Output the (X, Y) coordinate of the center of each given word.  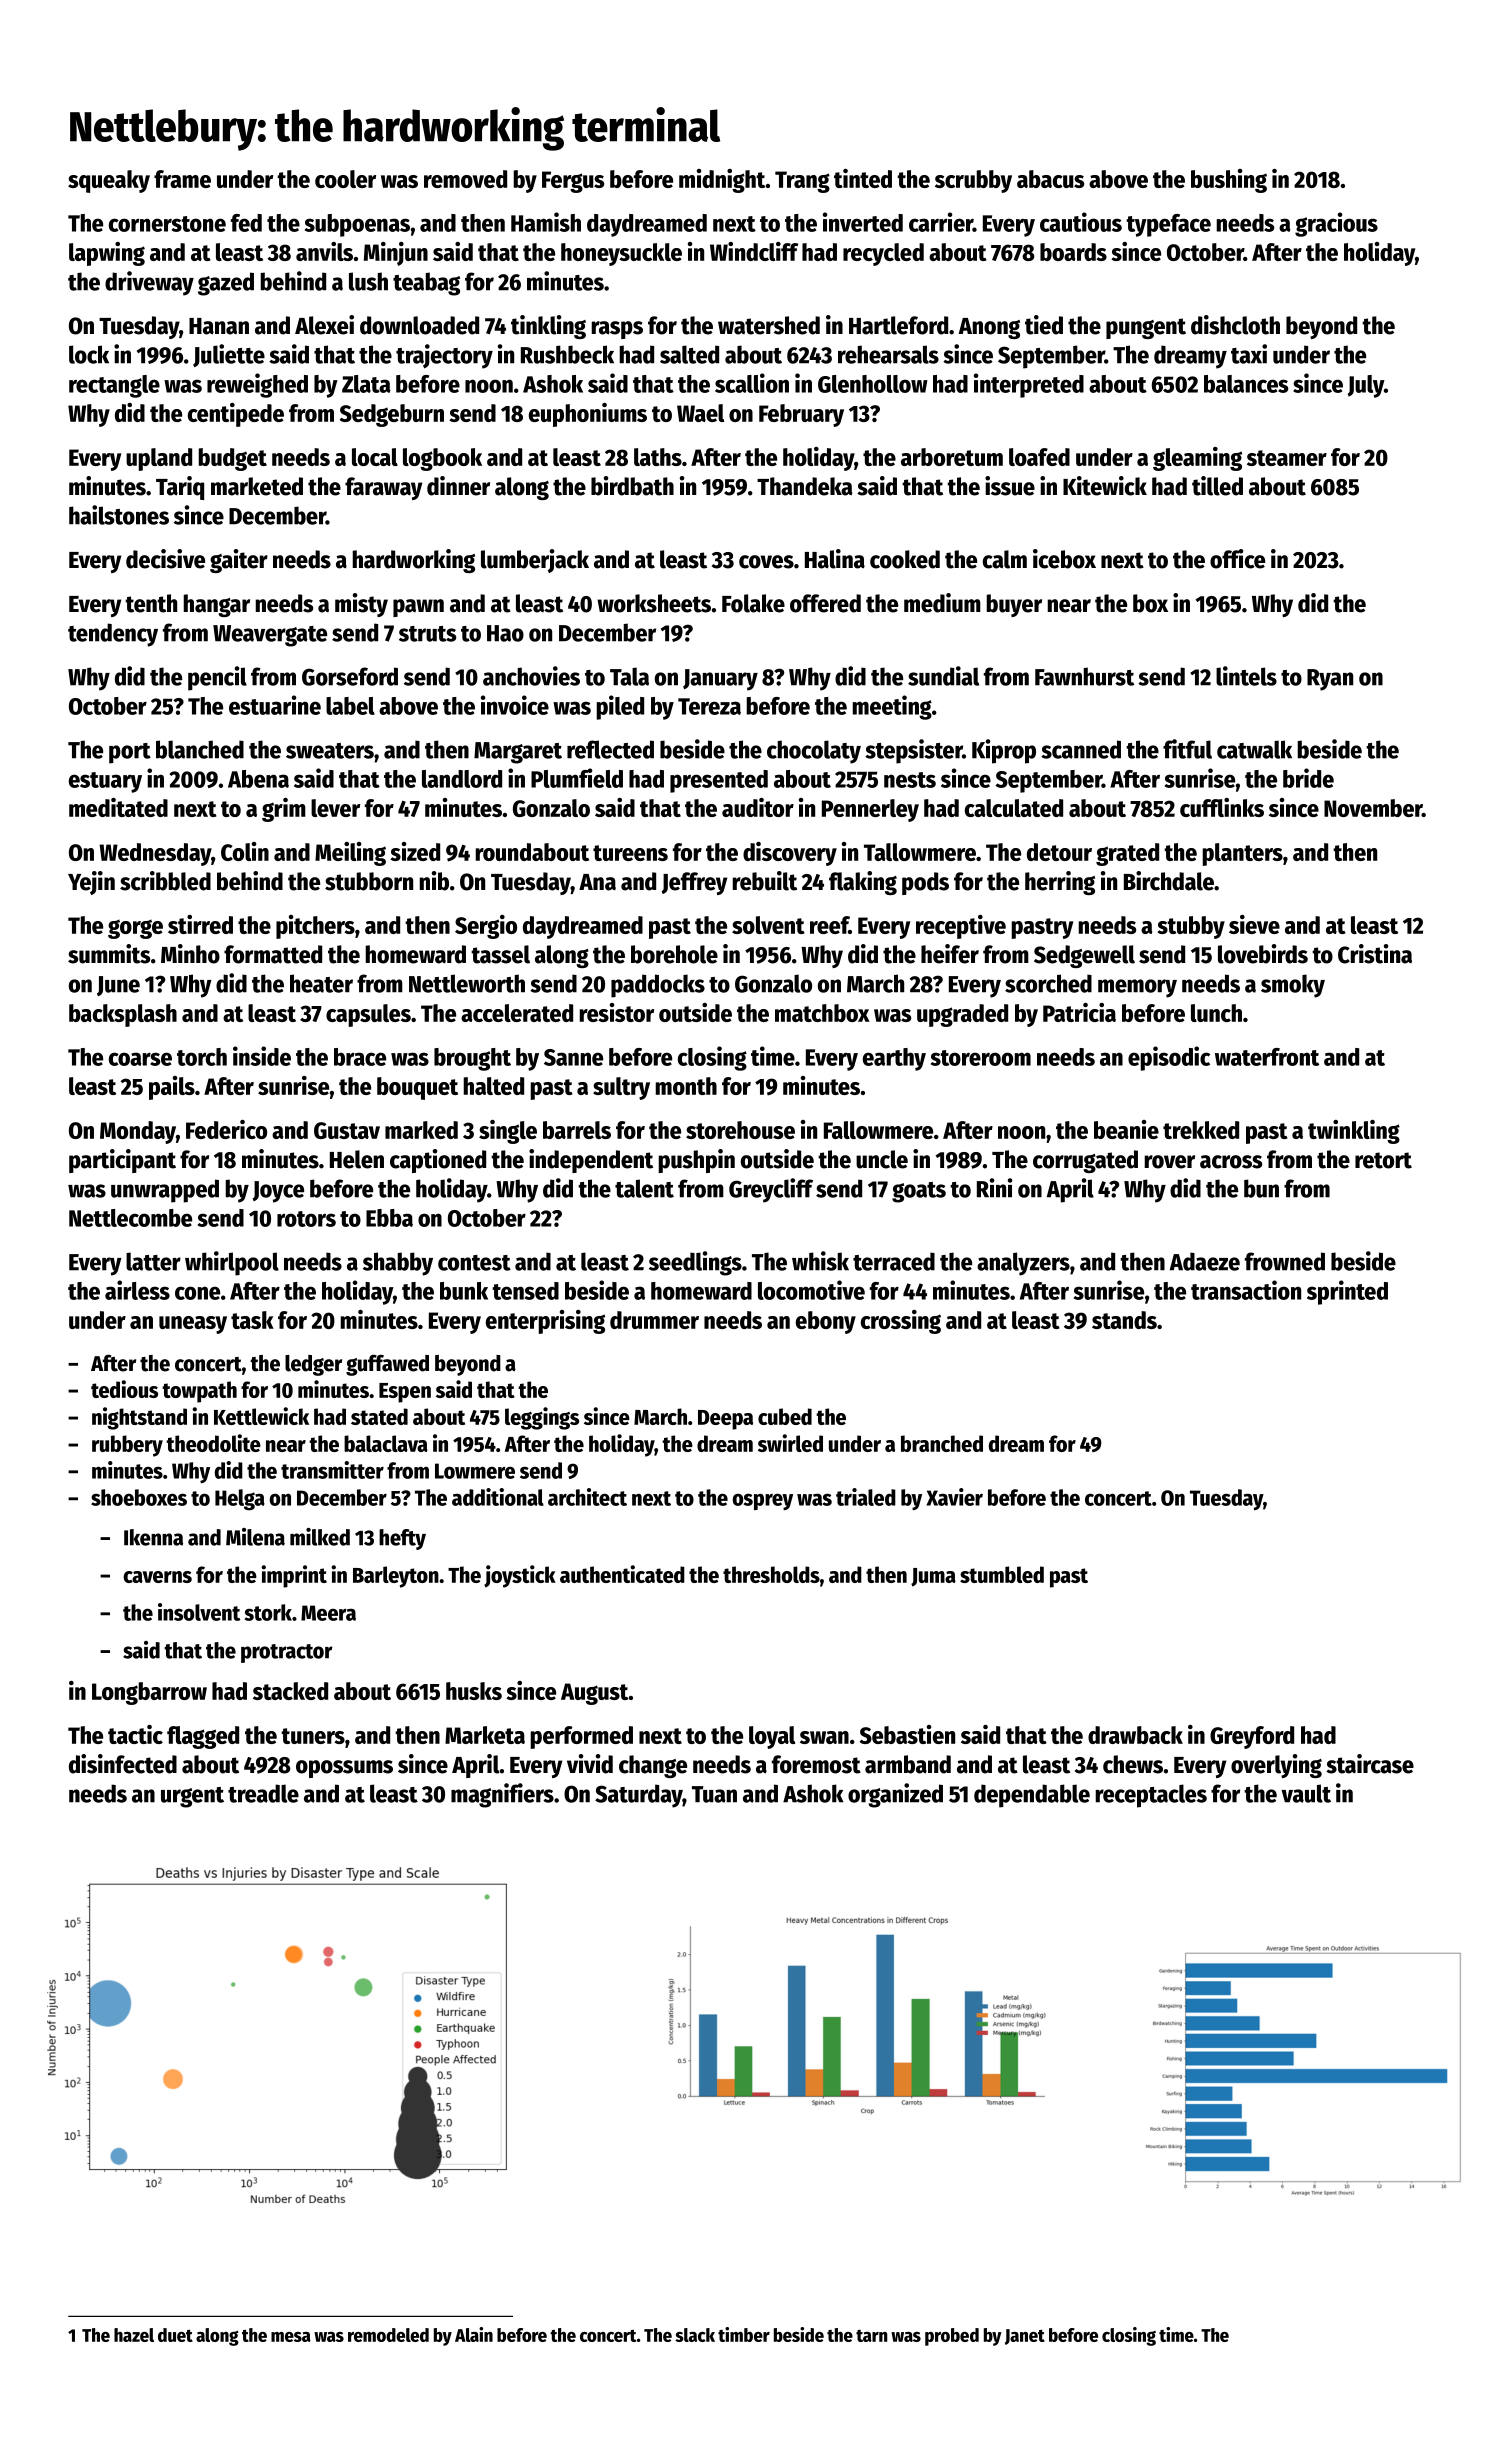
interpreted (1029, 385)
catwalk (1254, 749)
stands (1124, 1320)
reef (829, 925)
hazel (134, 2335)
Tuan (714, 1794)
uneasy (193, 1325)
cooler (345, 179)
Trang (802, 182)
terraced (894, 1261)
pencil (217, 678)
